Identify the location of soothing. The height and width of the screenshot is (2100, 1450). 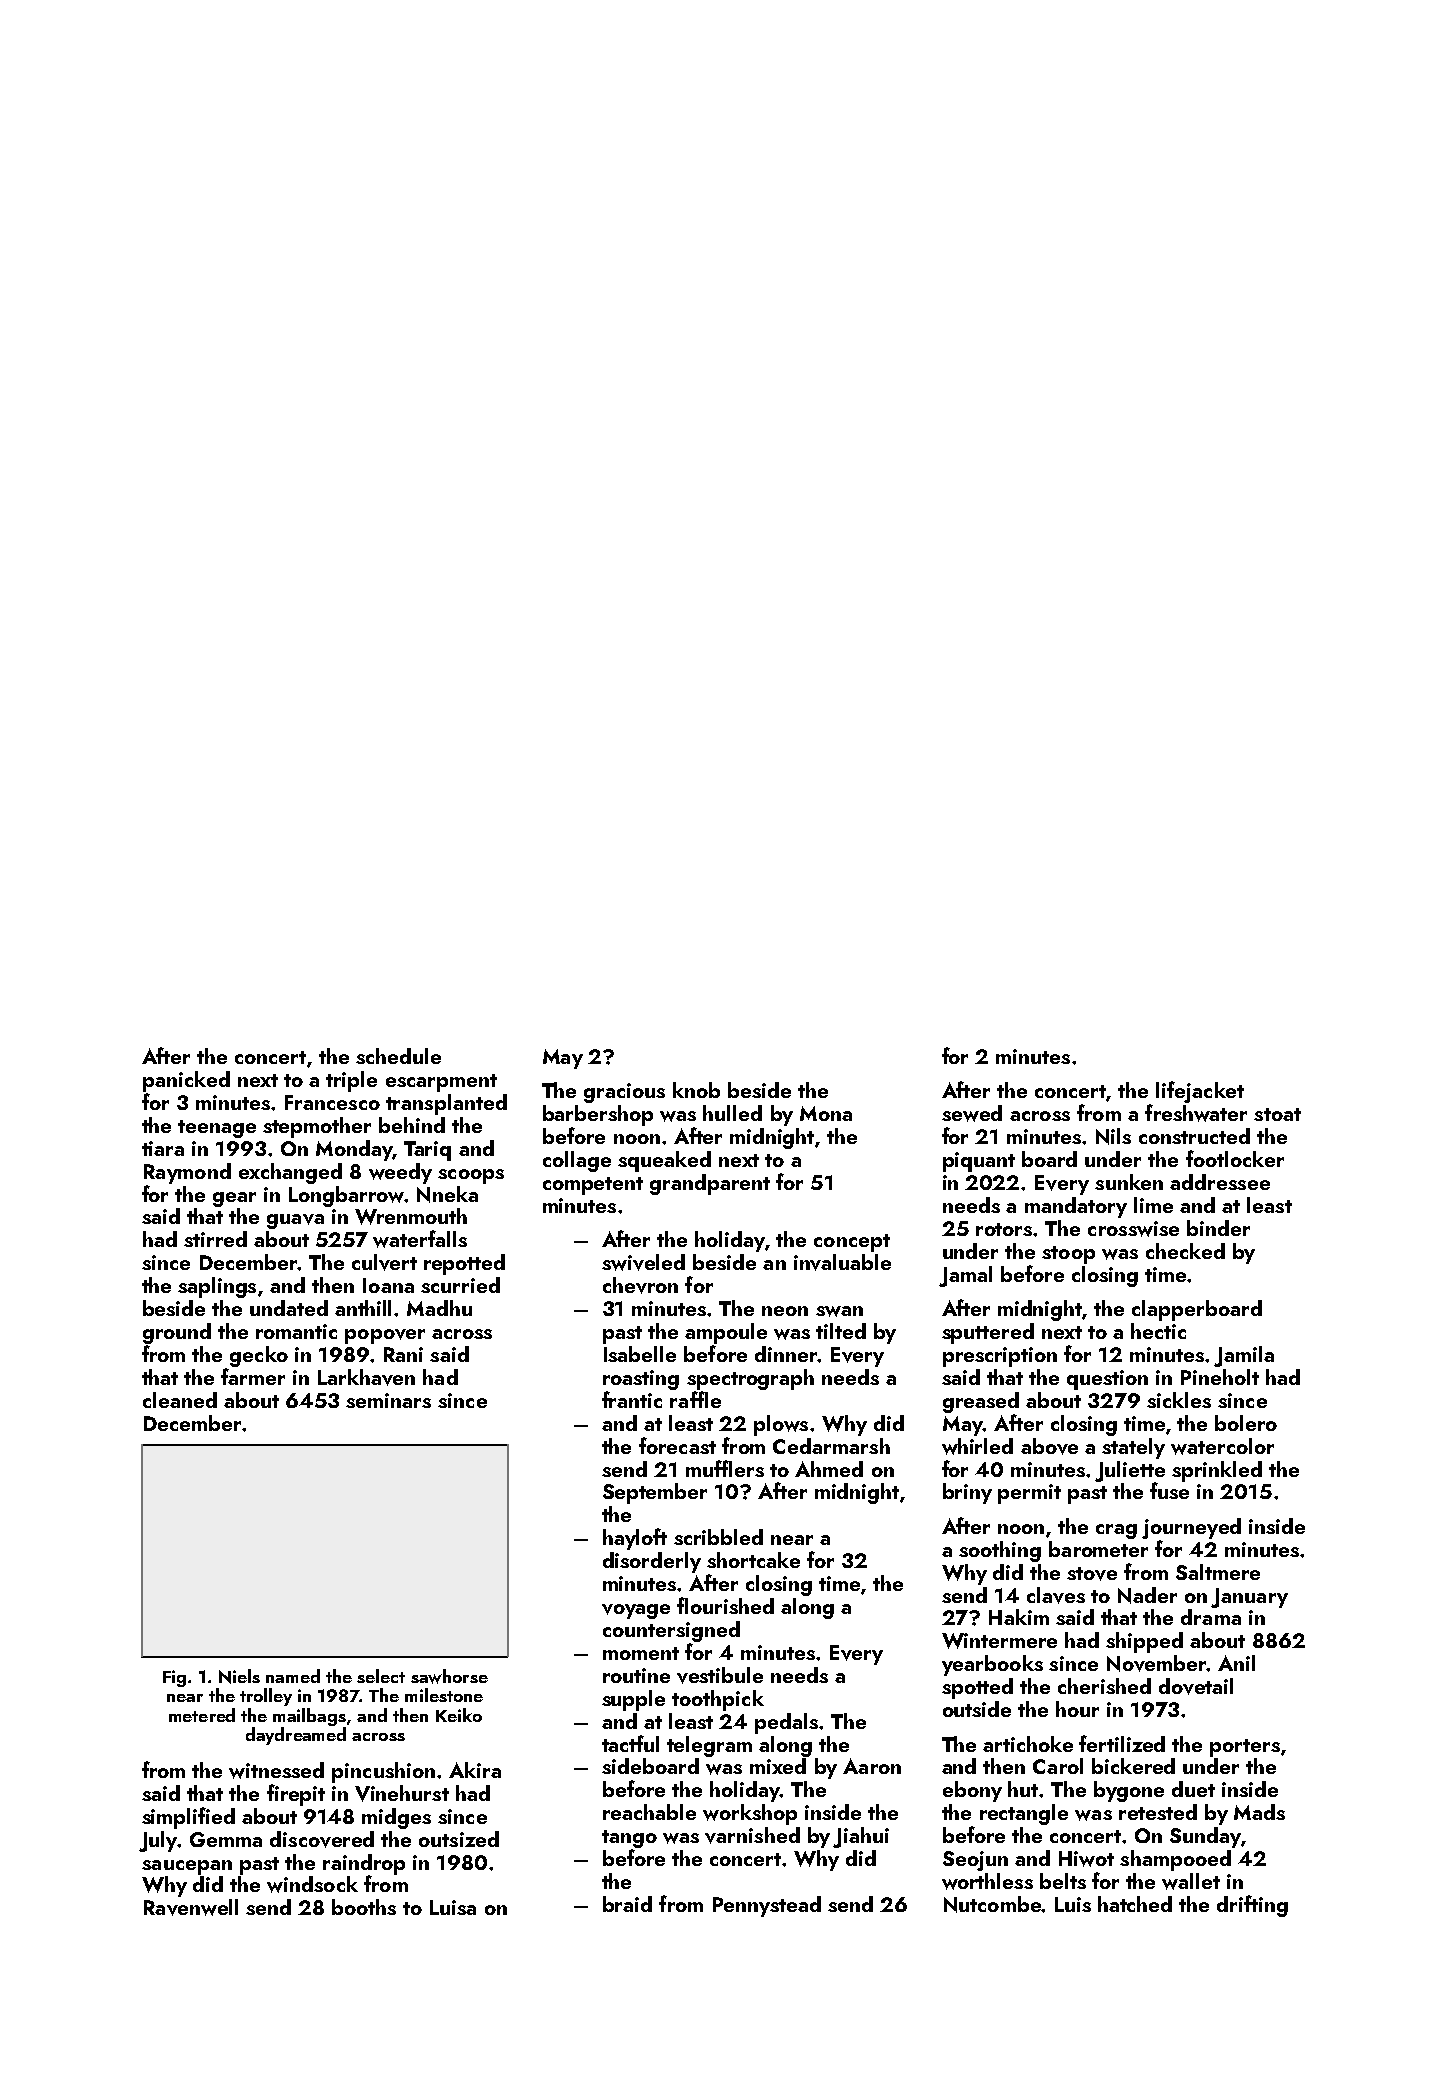
(1000, 1551).
